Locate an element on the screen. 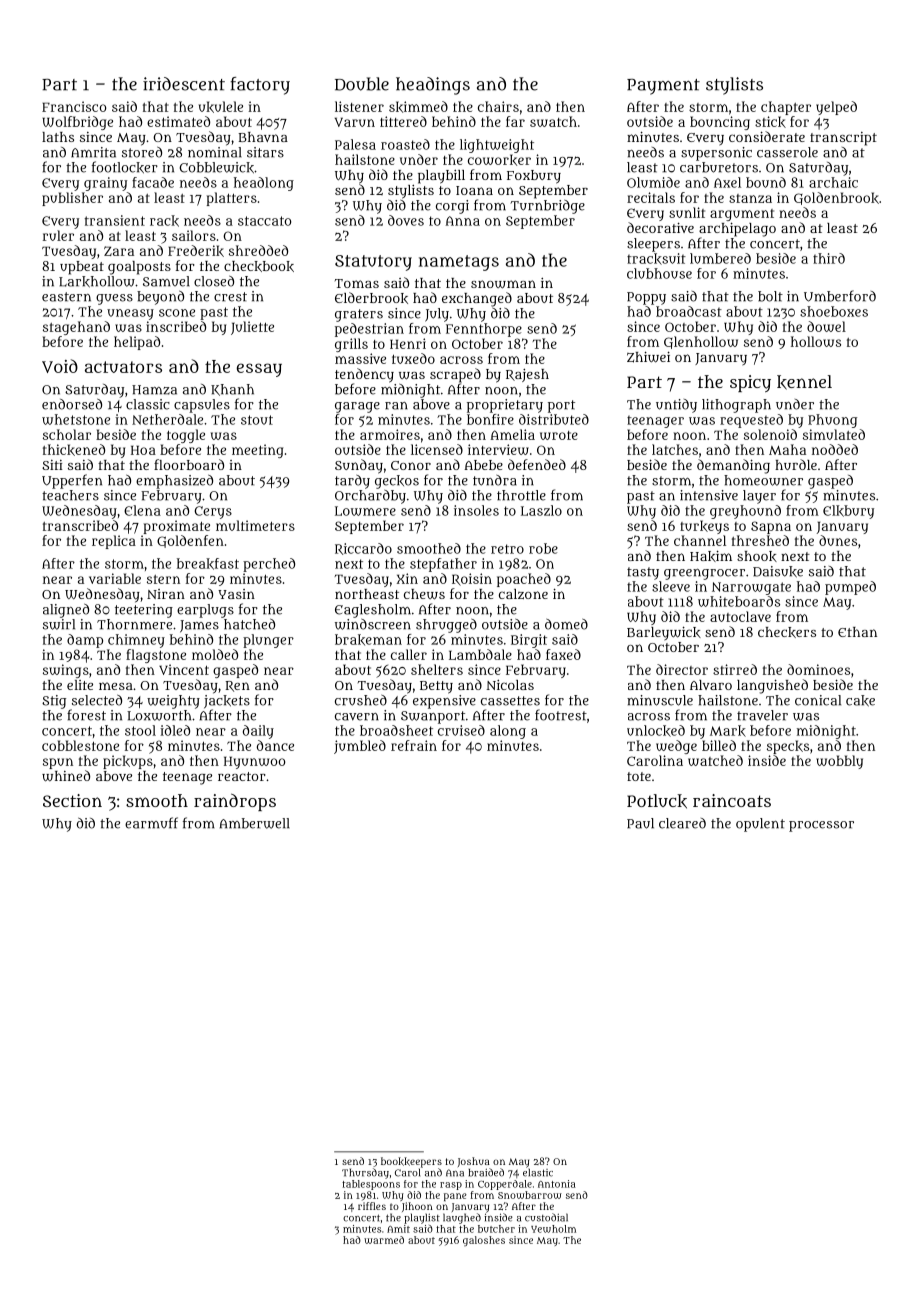 The height and width of the screenshot is (1308, 924). Goldenfen is located at coordinates (190, 541).
